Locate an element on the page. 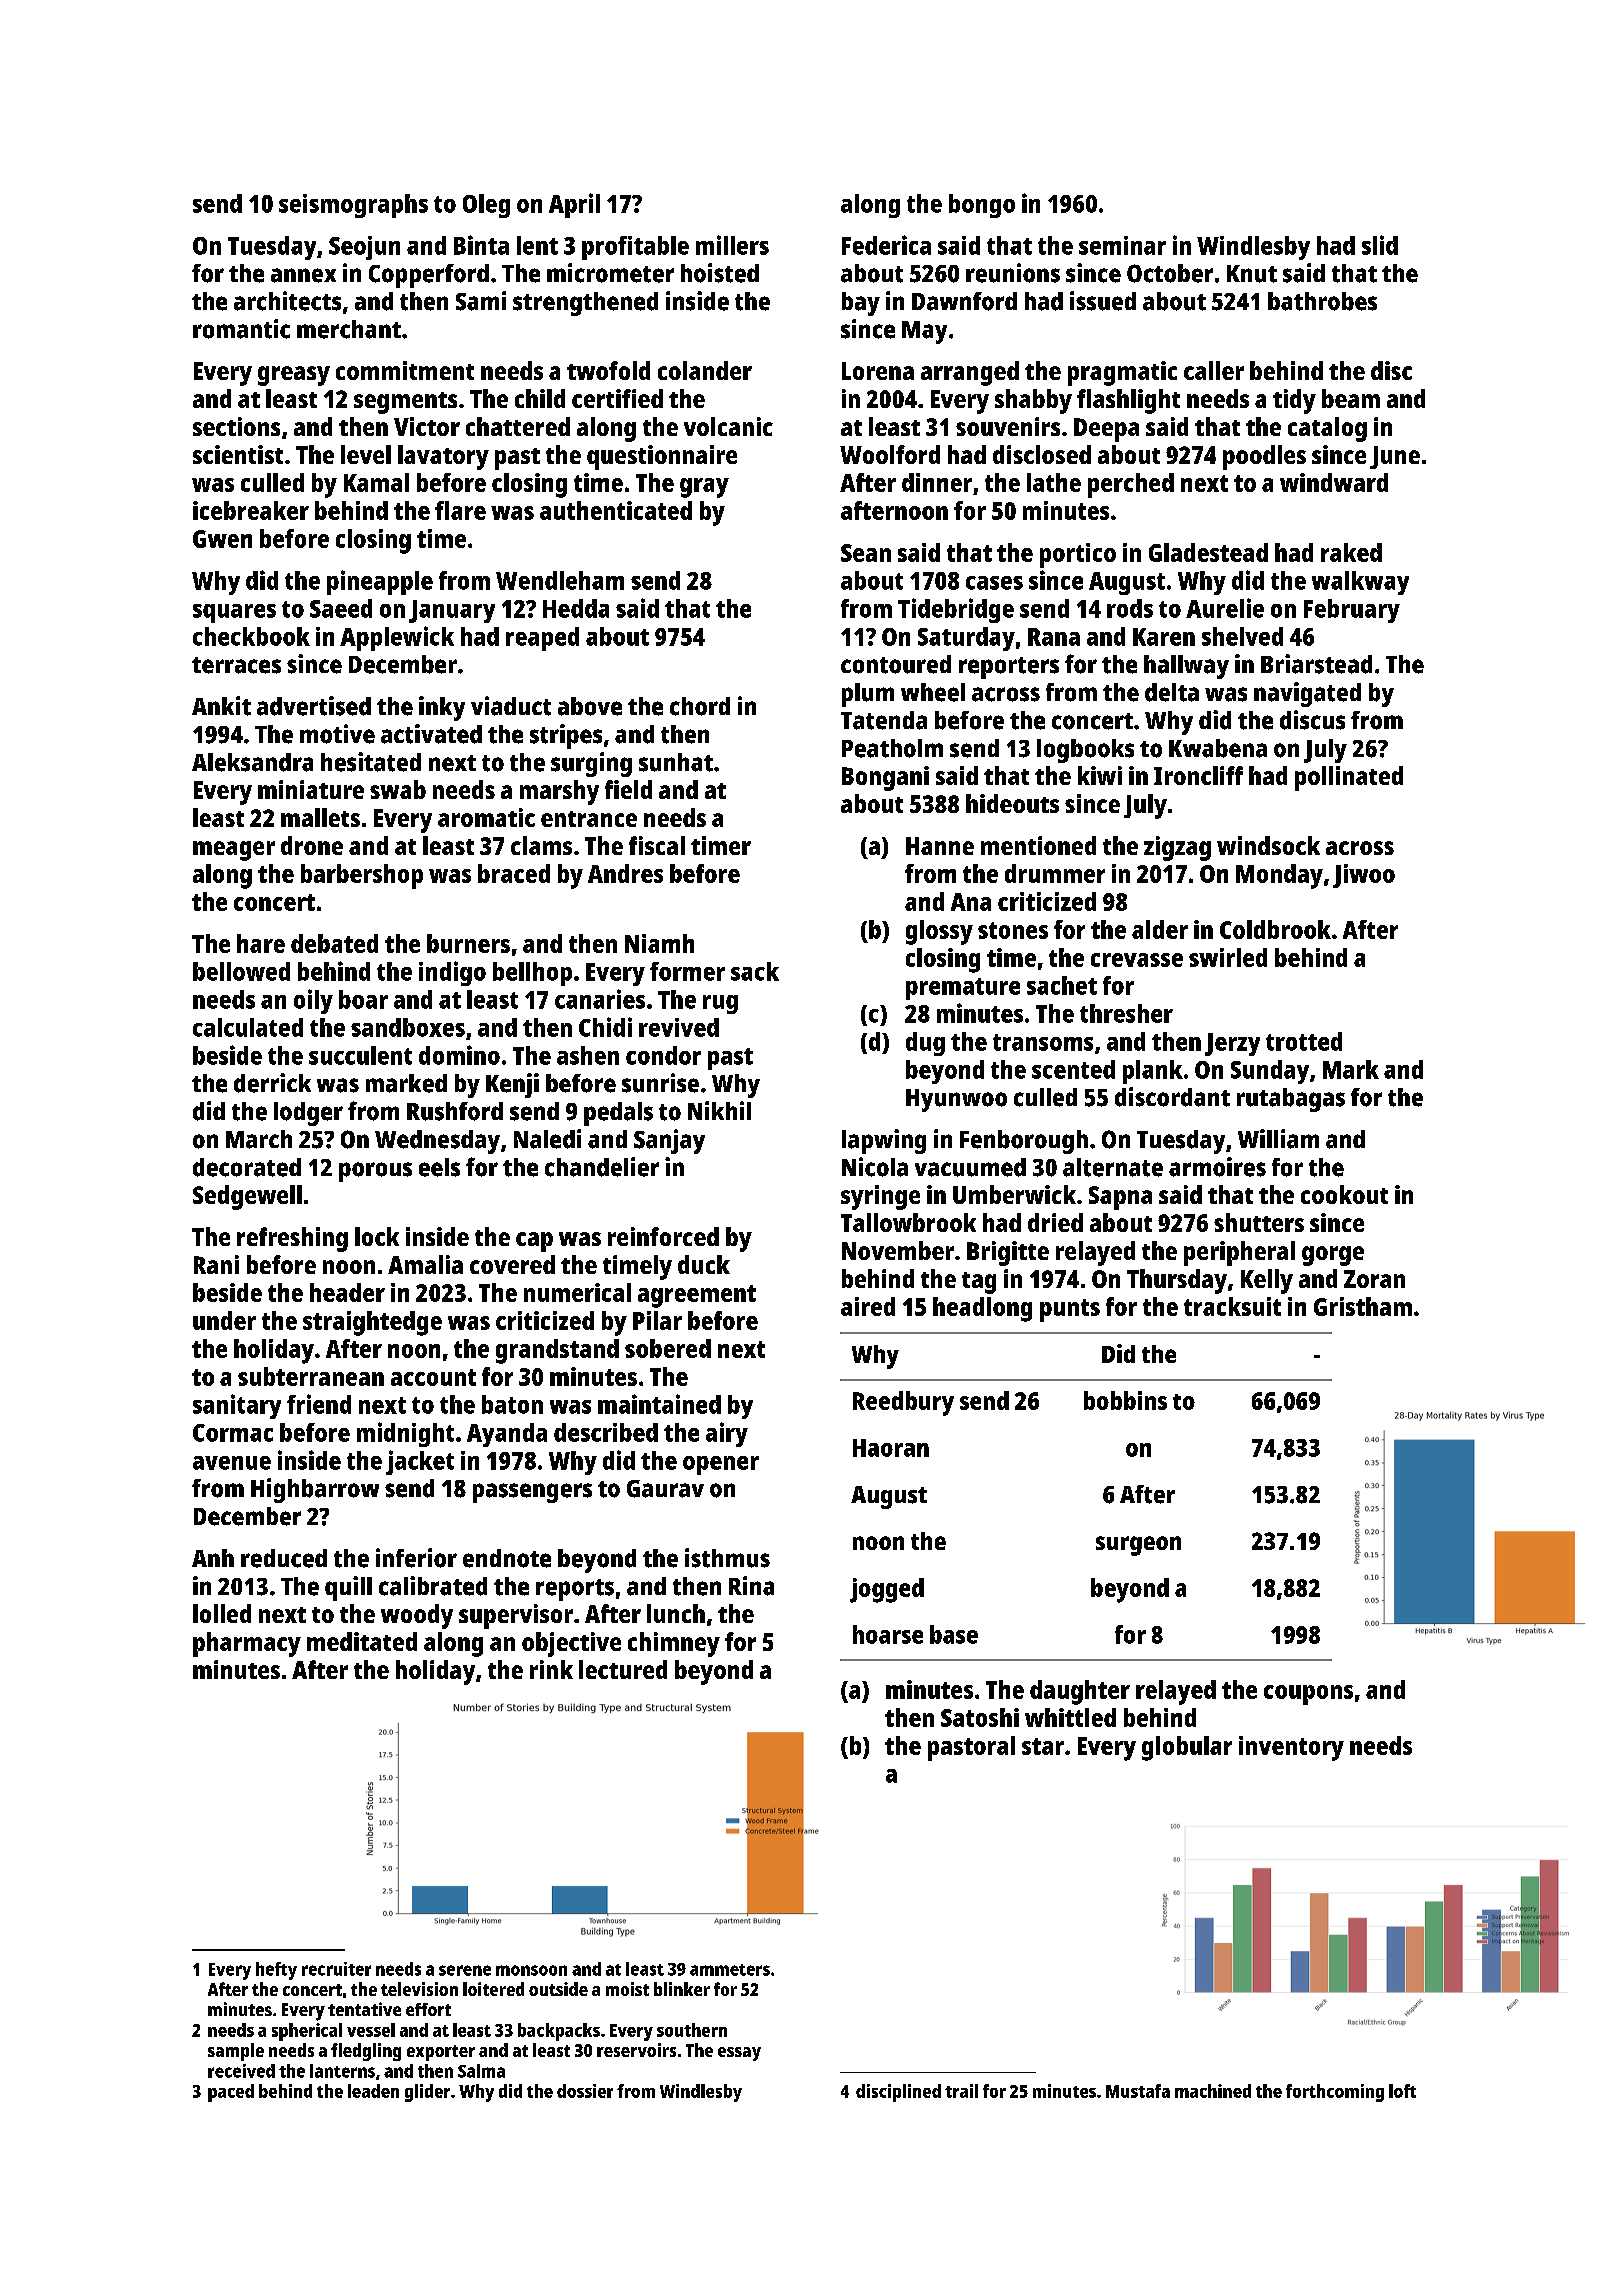 Image resolution: width=1620 pixels, height=2292 pixels. child is located at coordinates (540, 398).
